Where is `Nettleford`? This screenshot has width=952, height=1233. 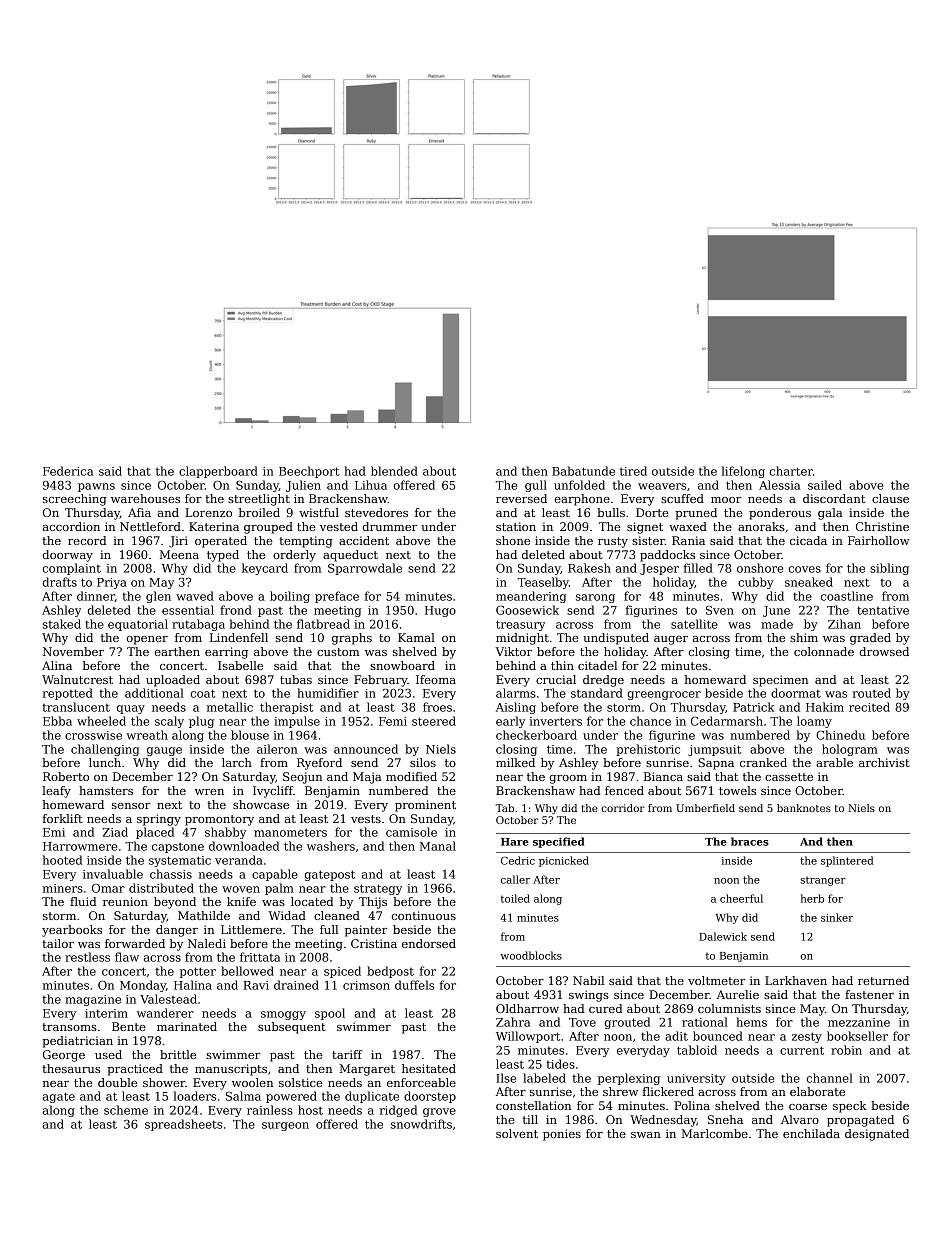
Nettleford is located at coordinates (150, 526).
